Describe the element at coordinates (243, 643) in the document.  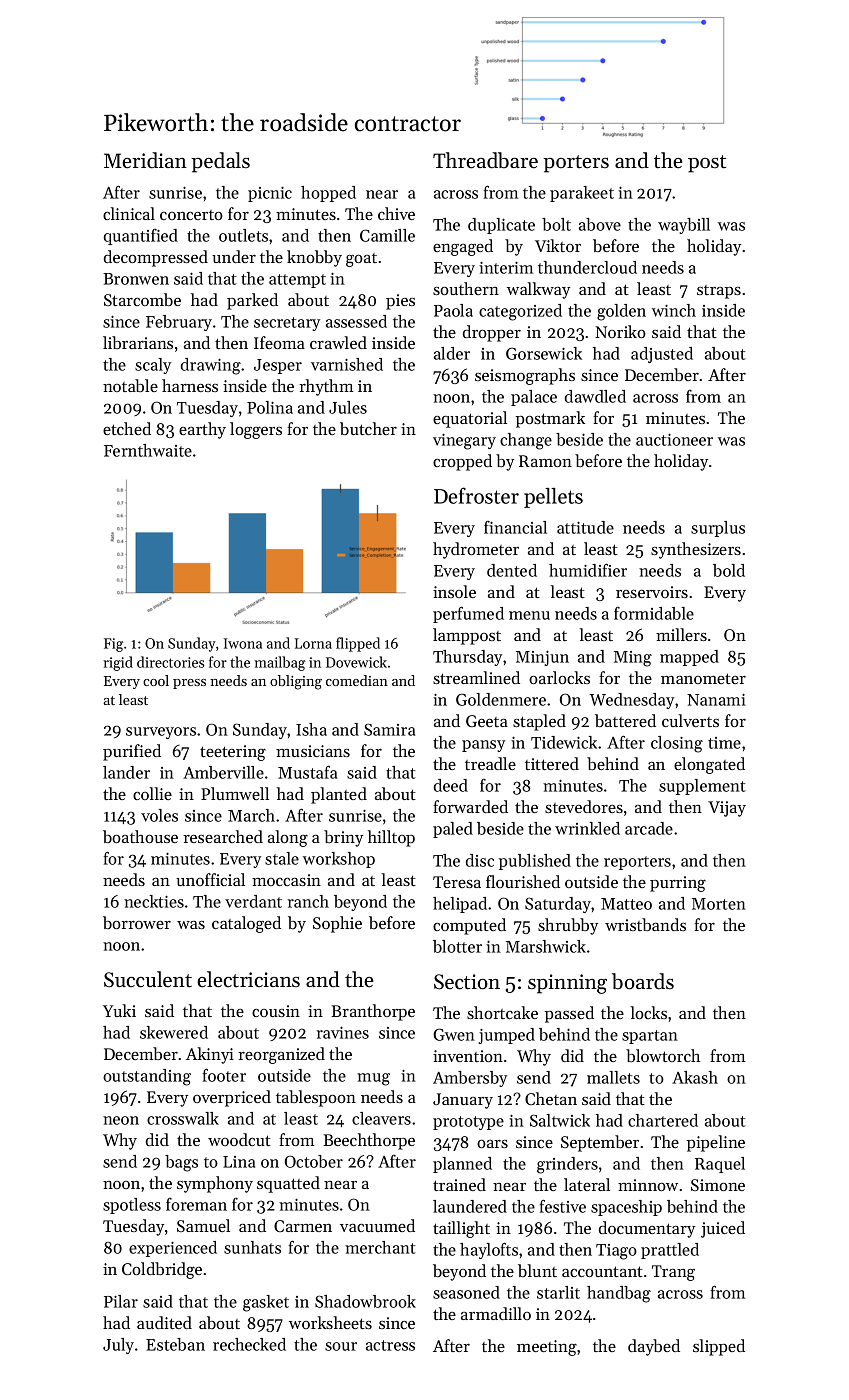
I see `Iwona` at that location.
